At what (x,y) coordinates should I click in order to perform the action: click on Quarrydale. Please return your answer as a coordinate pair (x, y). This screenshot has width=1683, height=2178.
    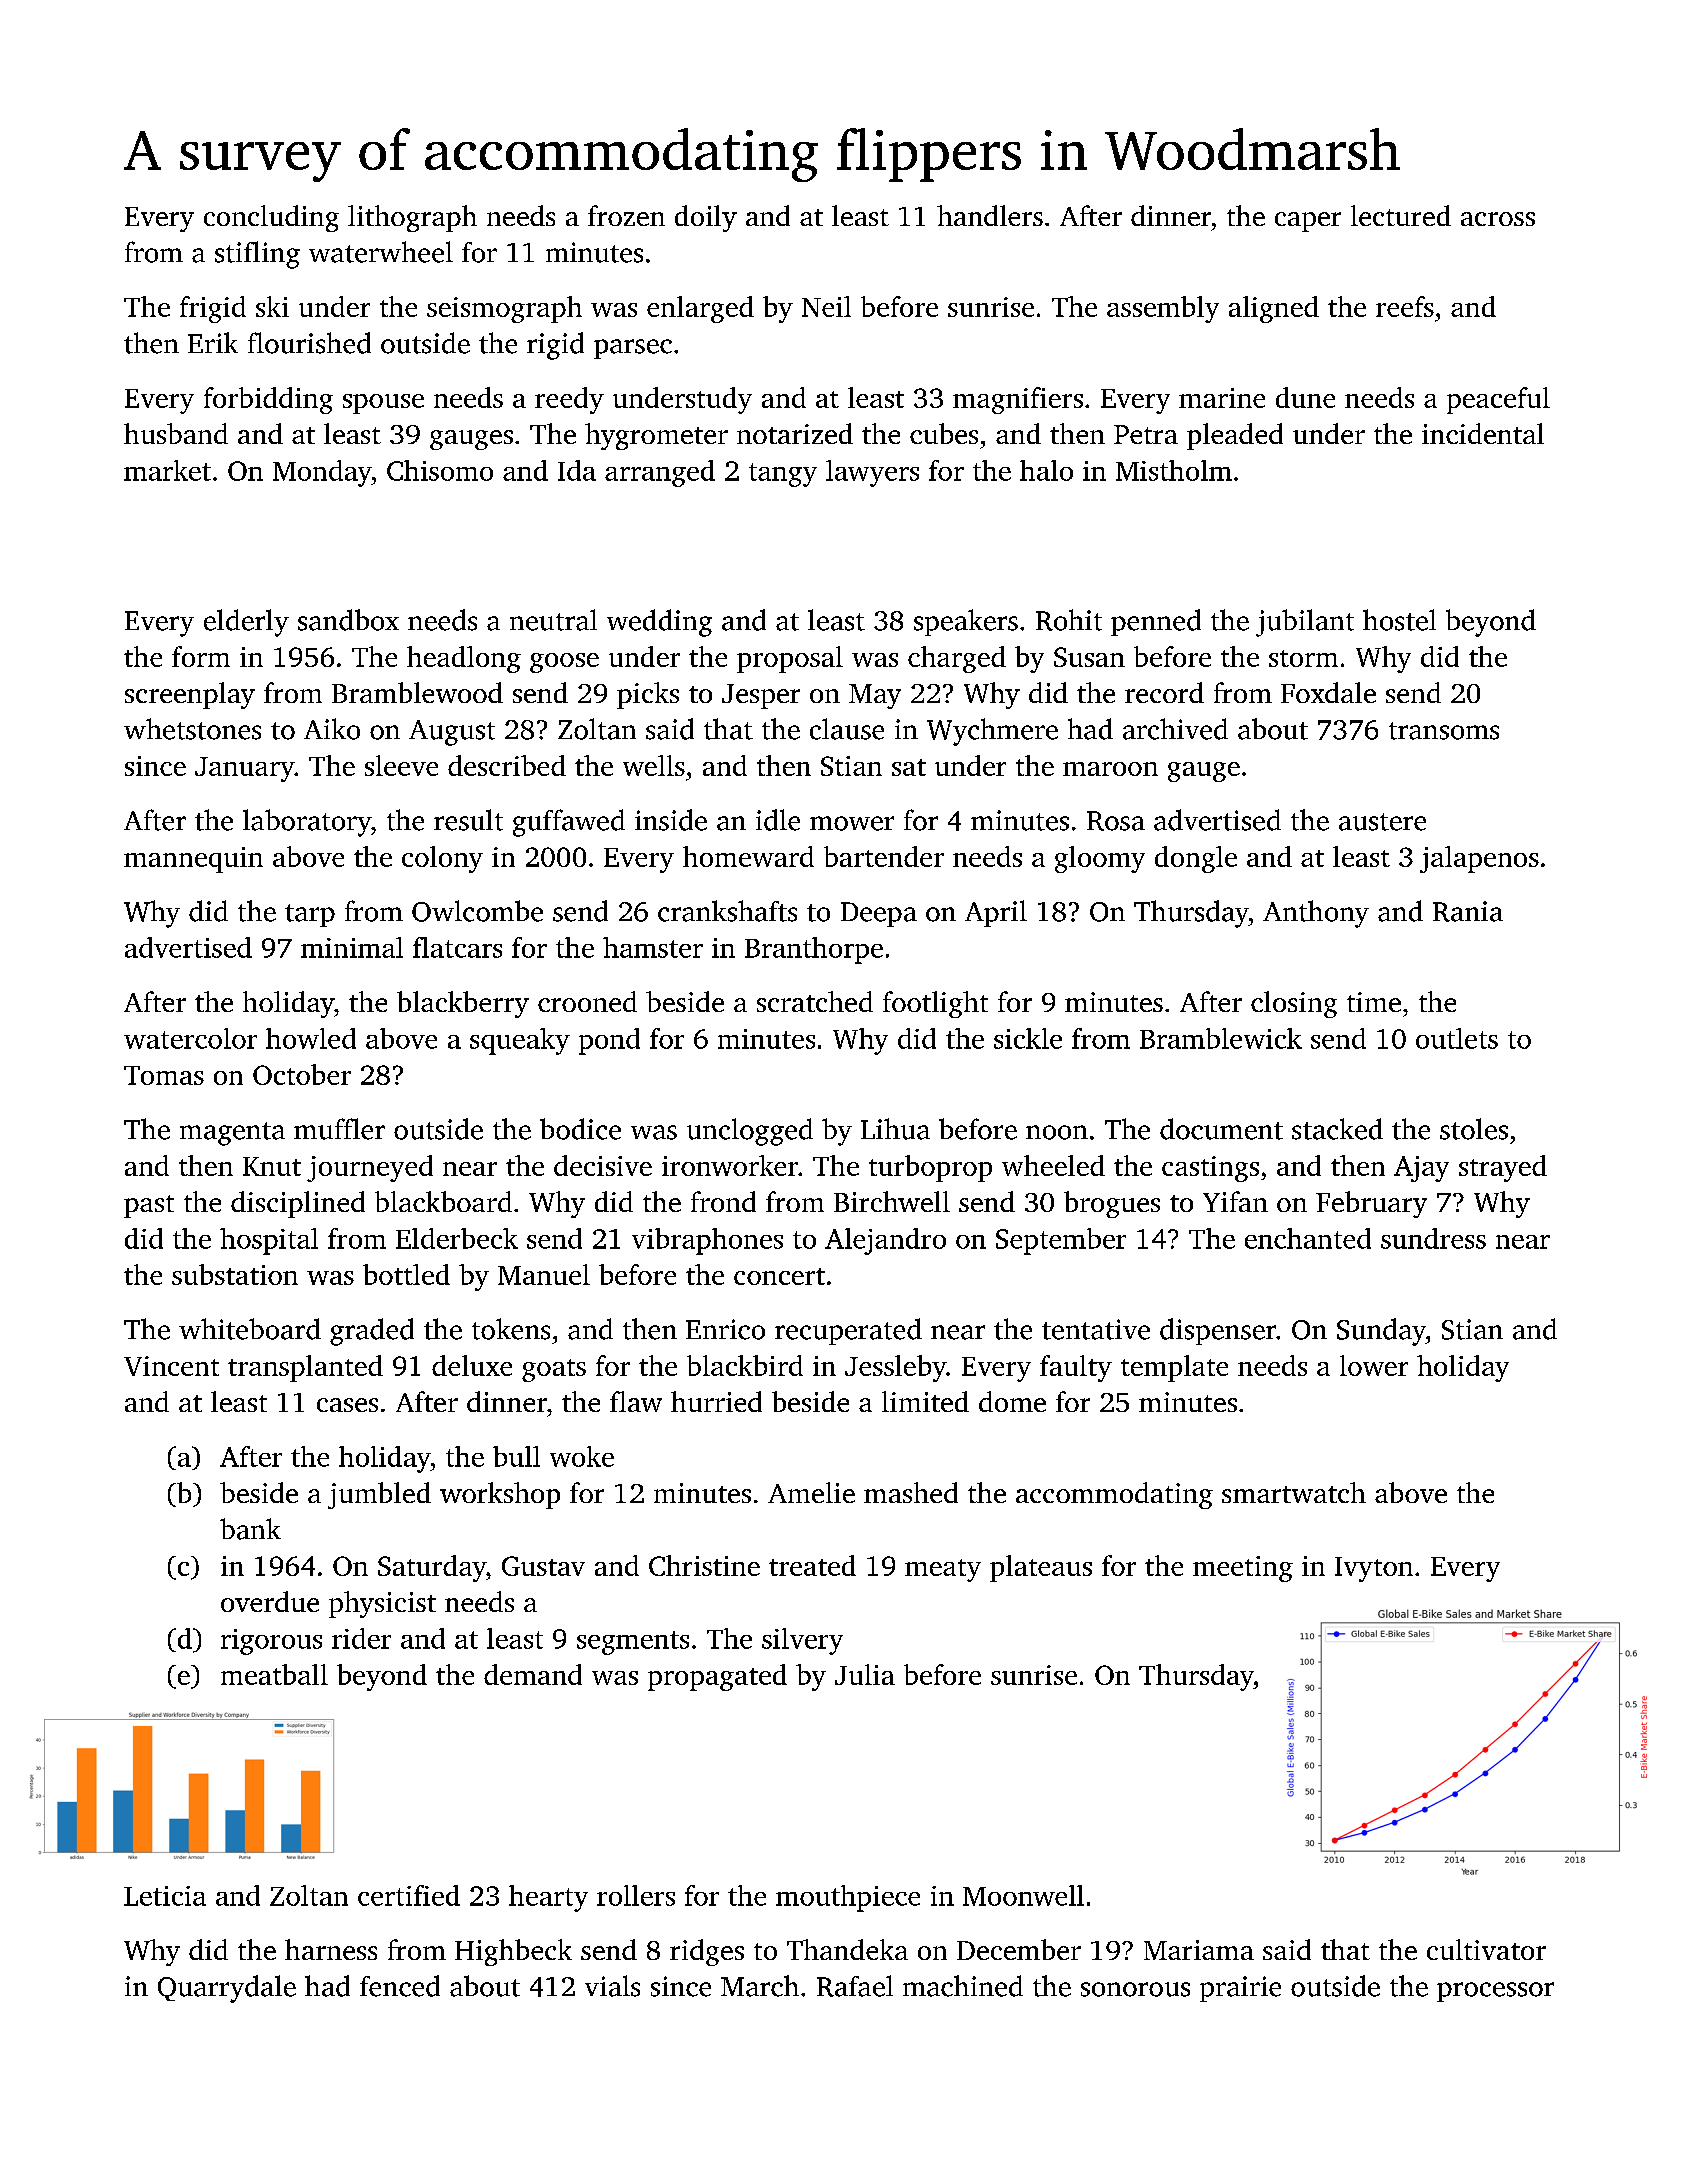
    Looking at the image, I should click on (227, 1989).
